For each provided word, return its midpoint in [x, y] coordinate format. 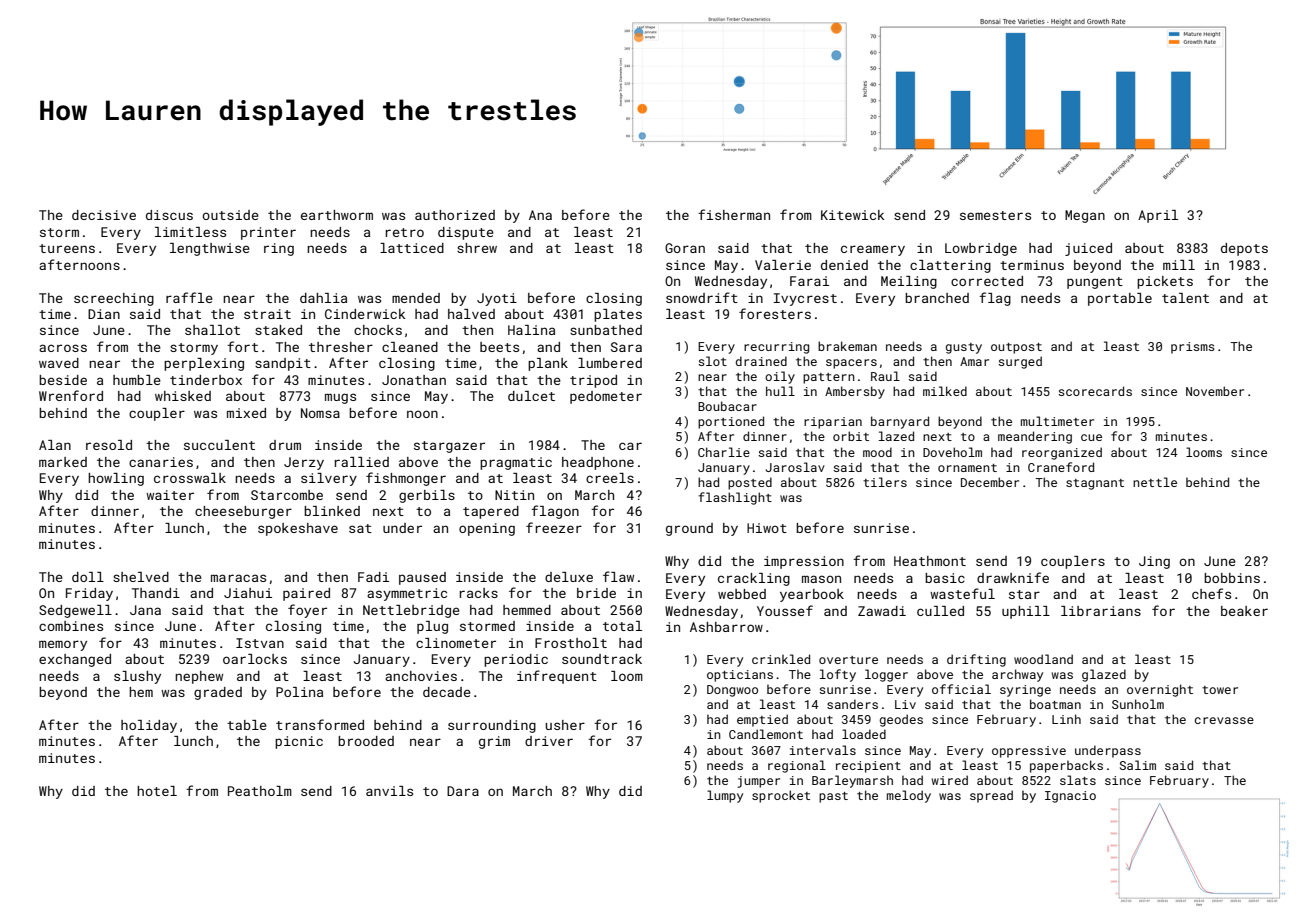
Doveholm [952, 452]
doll [88, 577]
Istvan [260, 643]
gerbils [427, 496]
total [622, 626]
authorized [455, 215]
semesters [995, 215]
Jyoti [497, 299]
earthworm [337, 215]
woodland [1043, 659]
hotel [157, 791]
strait [267, 314]
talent [1185, 298]
